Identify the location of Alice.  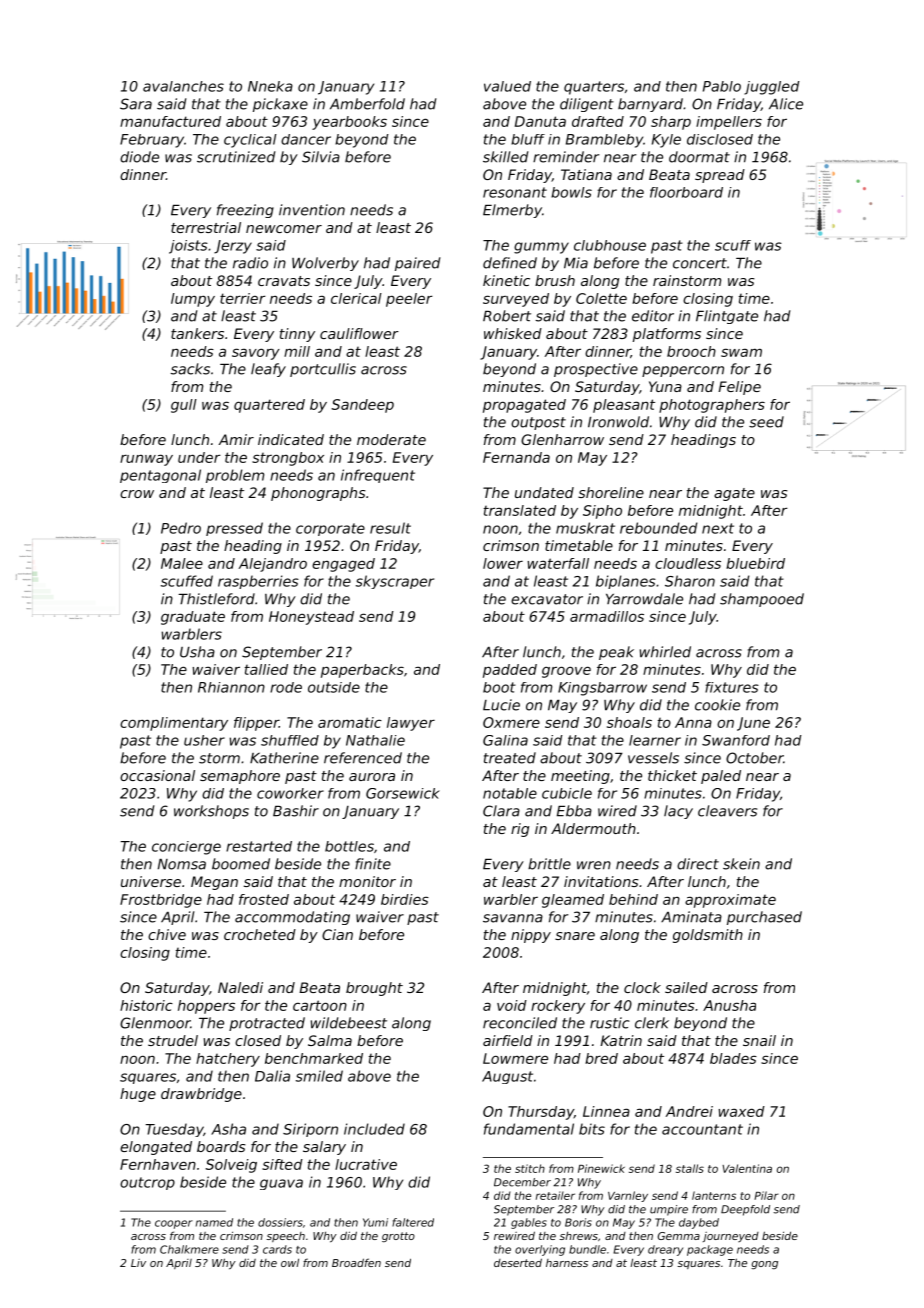
(786, 104).
